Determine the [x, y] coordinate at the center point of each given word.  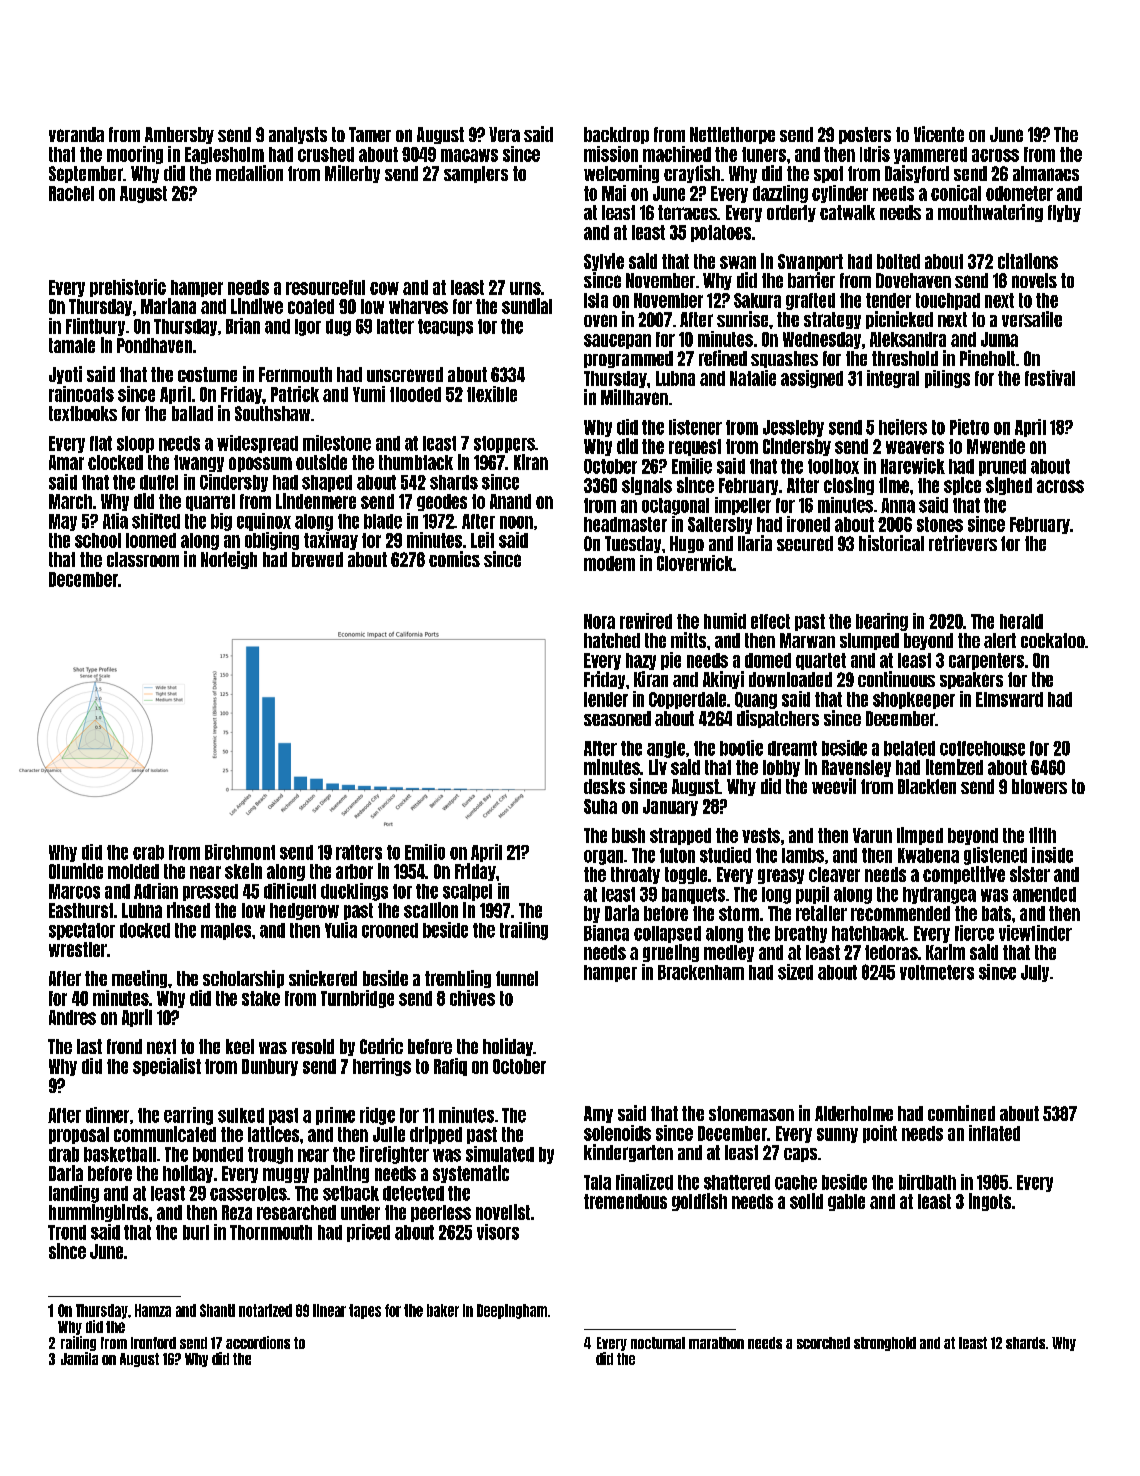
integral [893, 379]
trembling [458, 979]
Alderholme [854, 1113]
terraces [687, 212]
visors [498, 1232]
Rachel [71, 193]
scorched [823, 1343]
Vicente [939, 134]
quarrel [210, 502]
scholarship [243, 979]
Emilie [692, 466]
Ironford [153, 1343]
